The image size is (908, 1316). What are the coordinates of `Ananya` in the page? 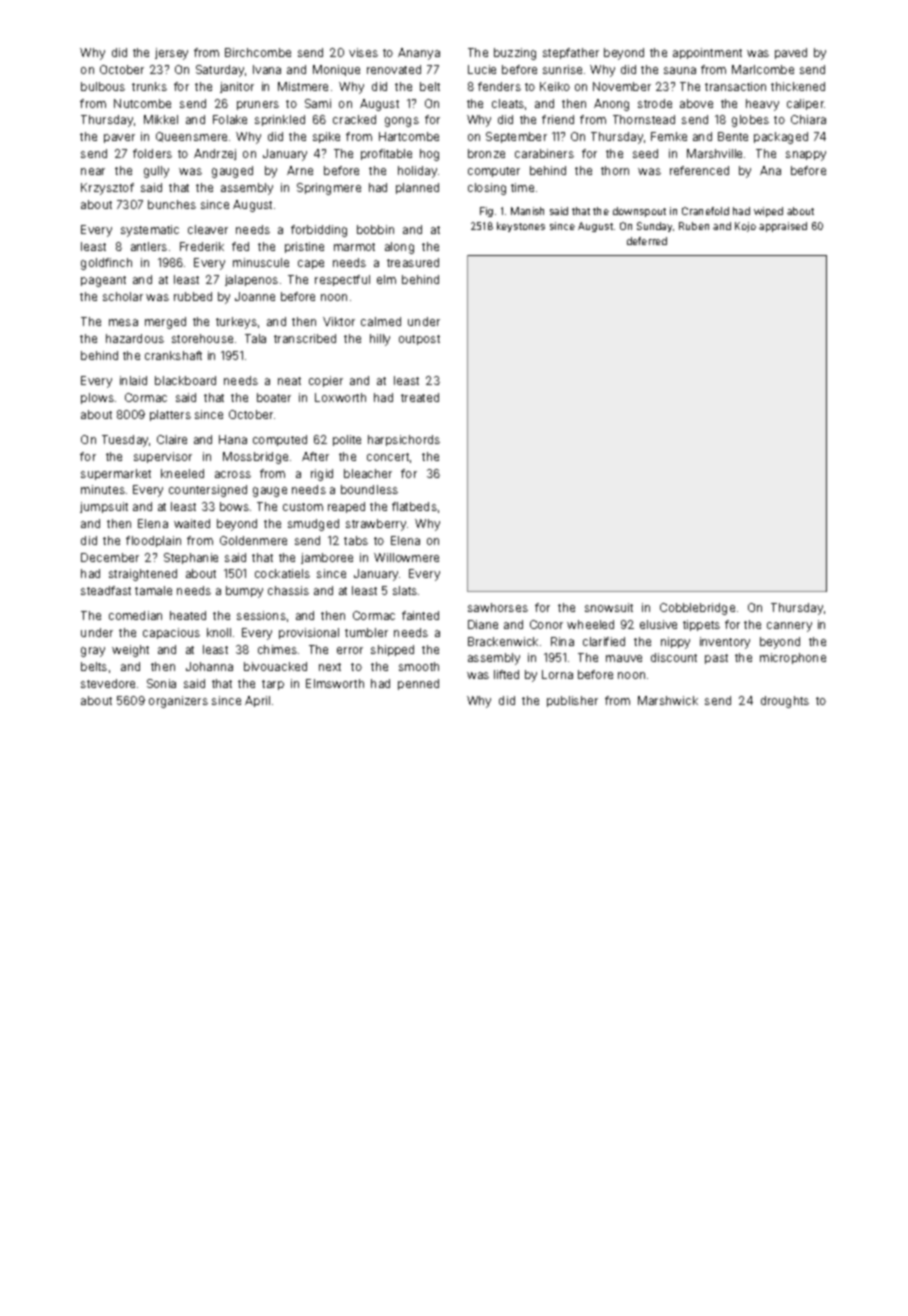 It's located at (419, 54).
